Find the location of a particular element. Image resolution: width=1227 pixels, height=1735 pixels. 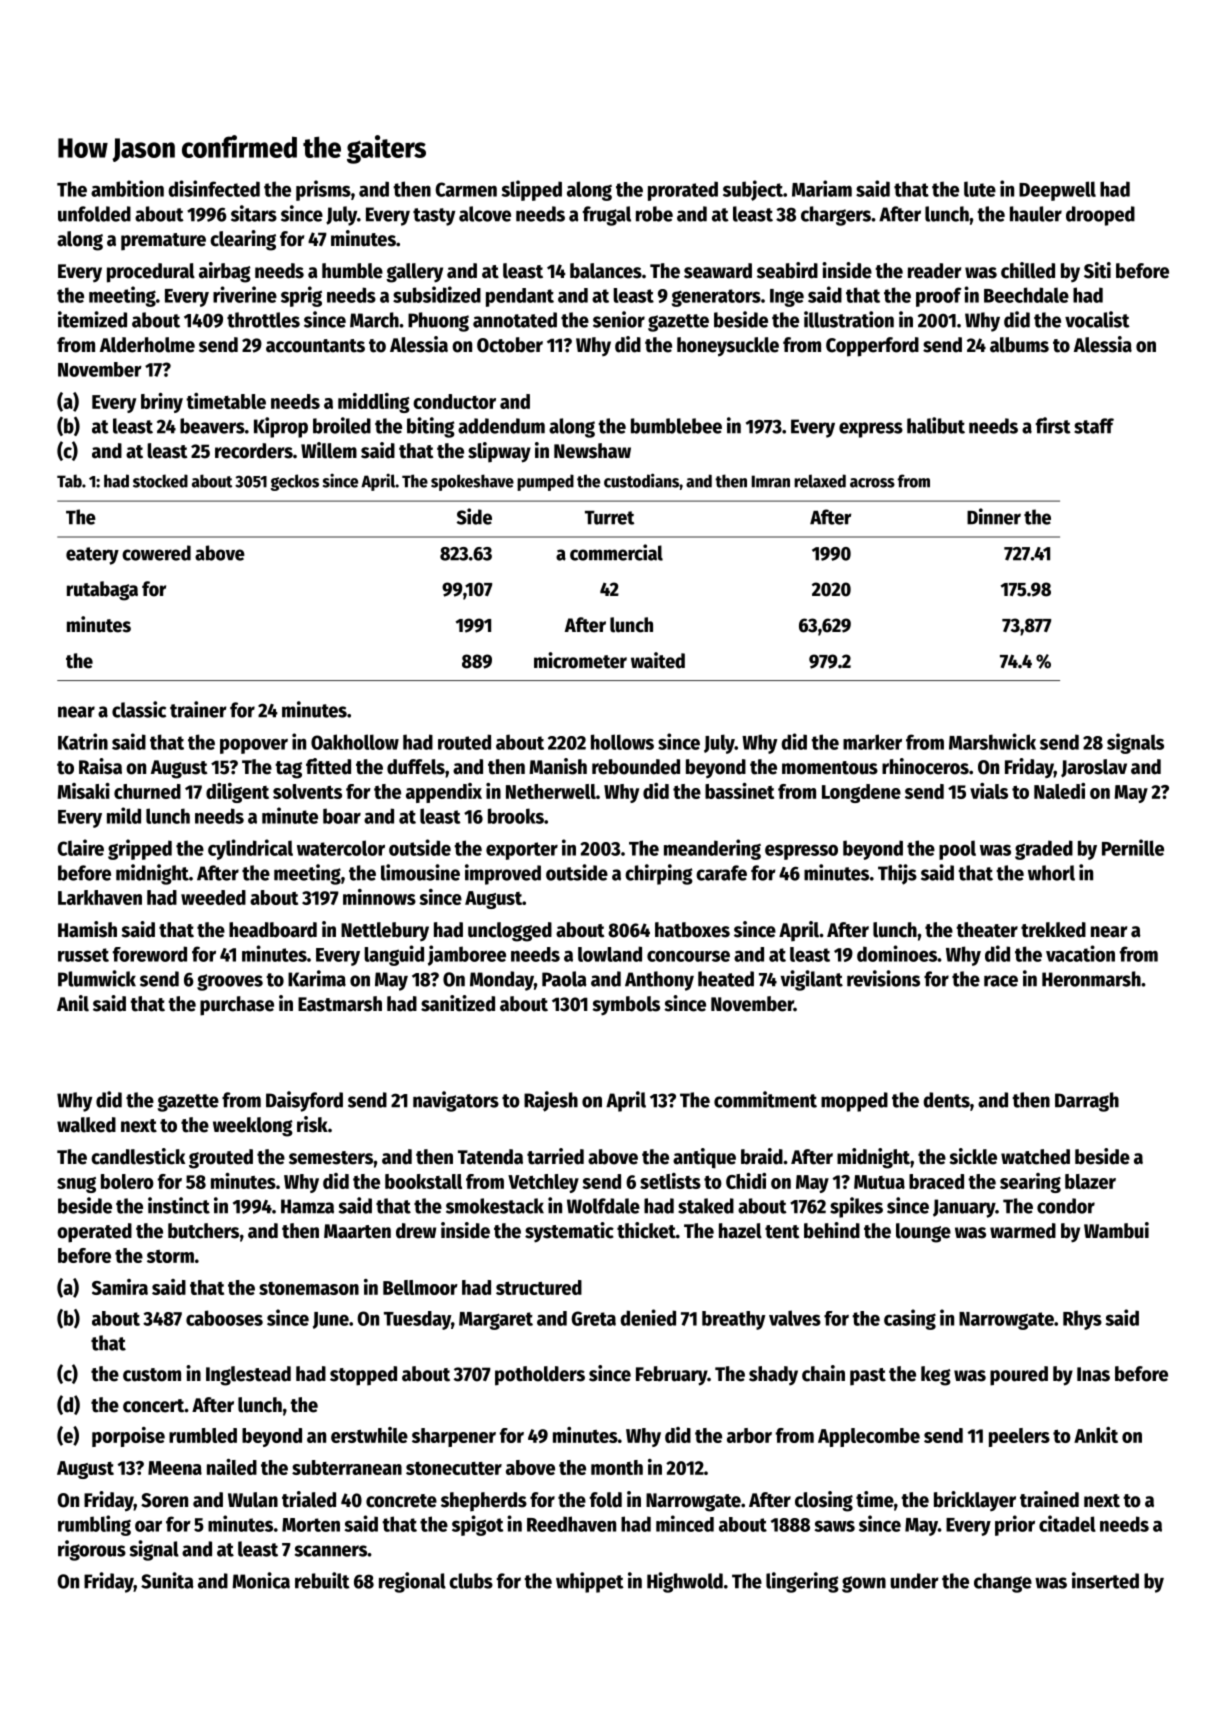

airbag is located at coordinates (225, 272).
